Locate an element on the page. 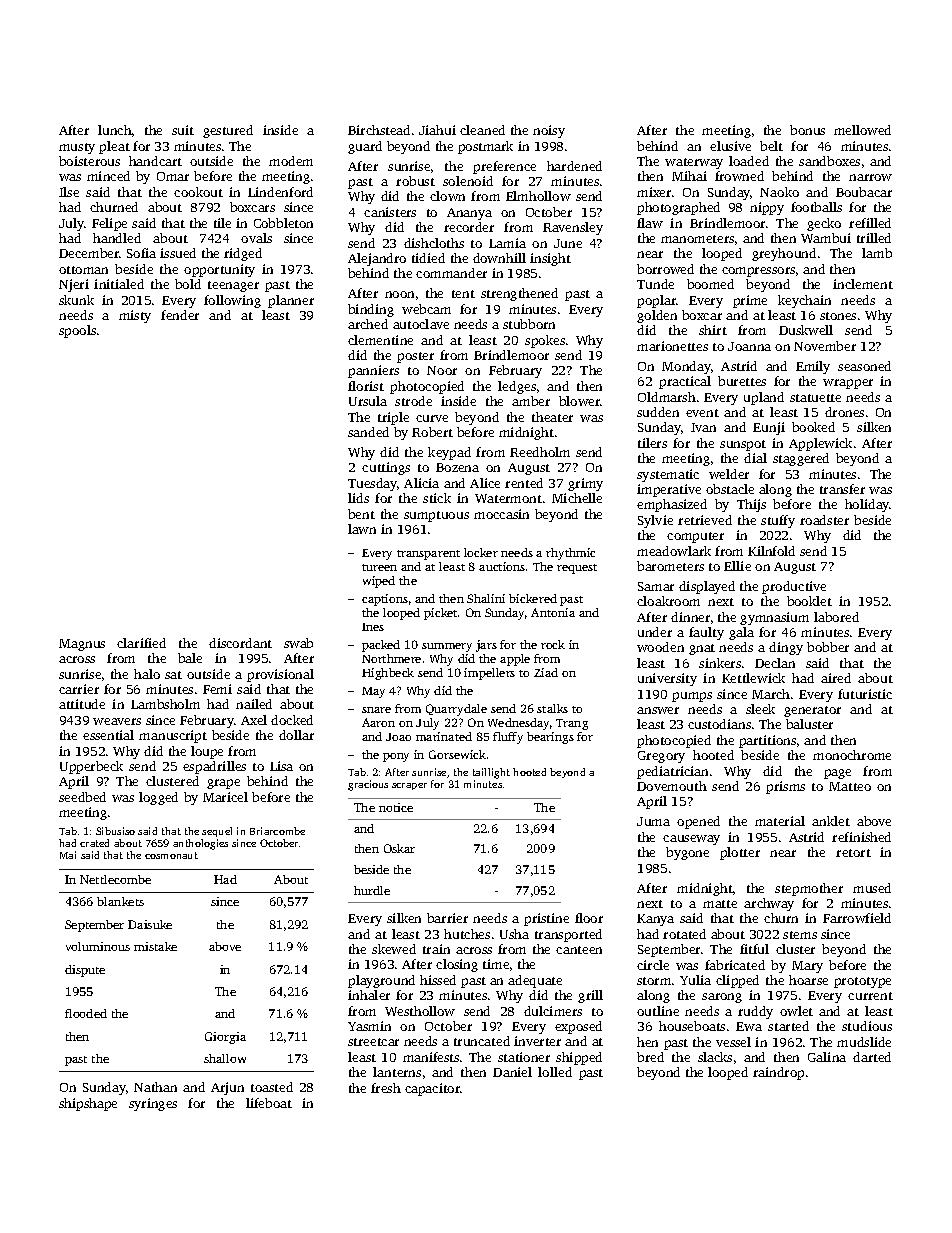 The image size is (952, 1233). taillight is located at coordinates (491, 773).
